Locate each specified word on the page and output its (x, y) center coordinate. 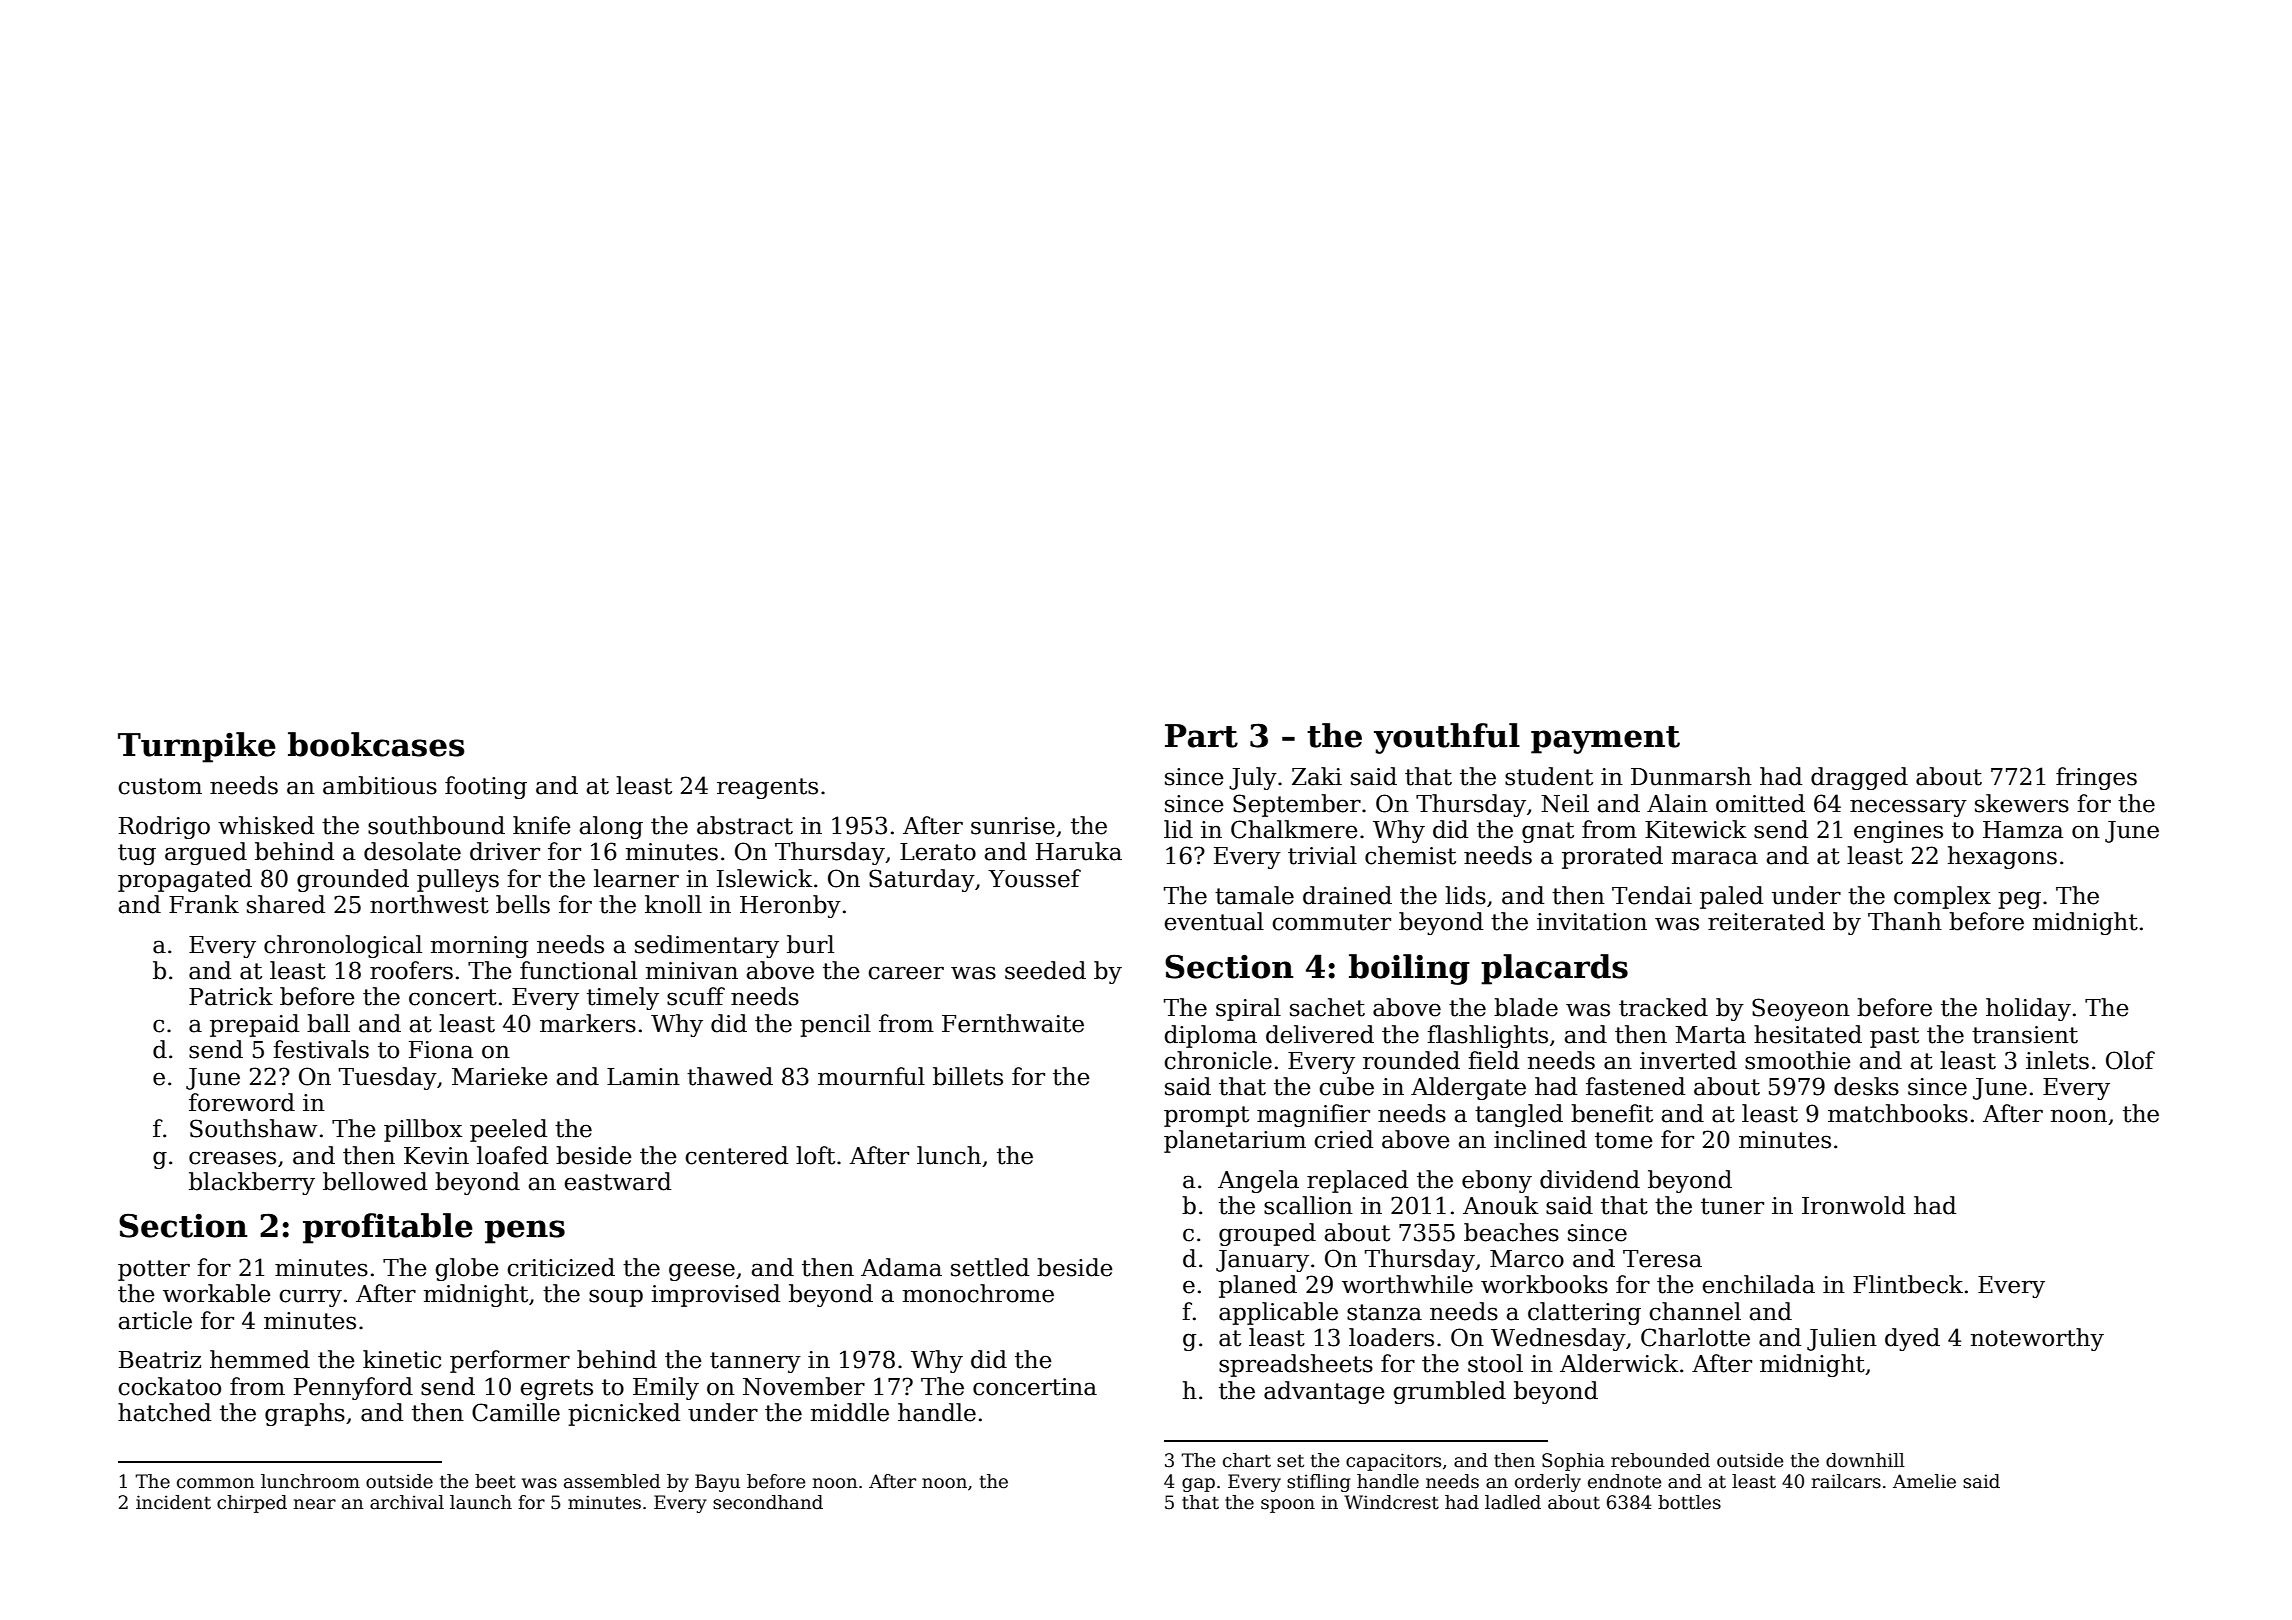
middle (850, 1412)
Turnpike (197, 747)
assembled (612, 1481)
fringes (2096, 778)
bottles (1689, 1502)
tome (1624, 1140)
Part (1201, 736)
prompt (1206, 1116)
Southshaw (253, 1128)
